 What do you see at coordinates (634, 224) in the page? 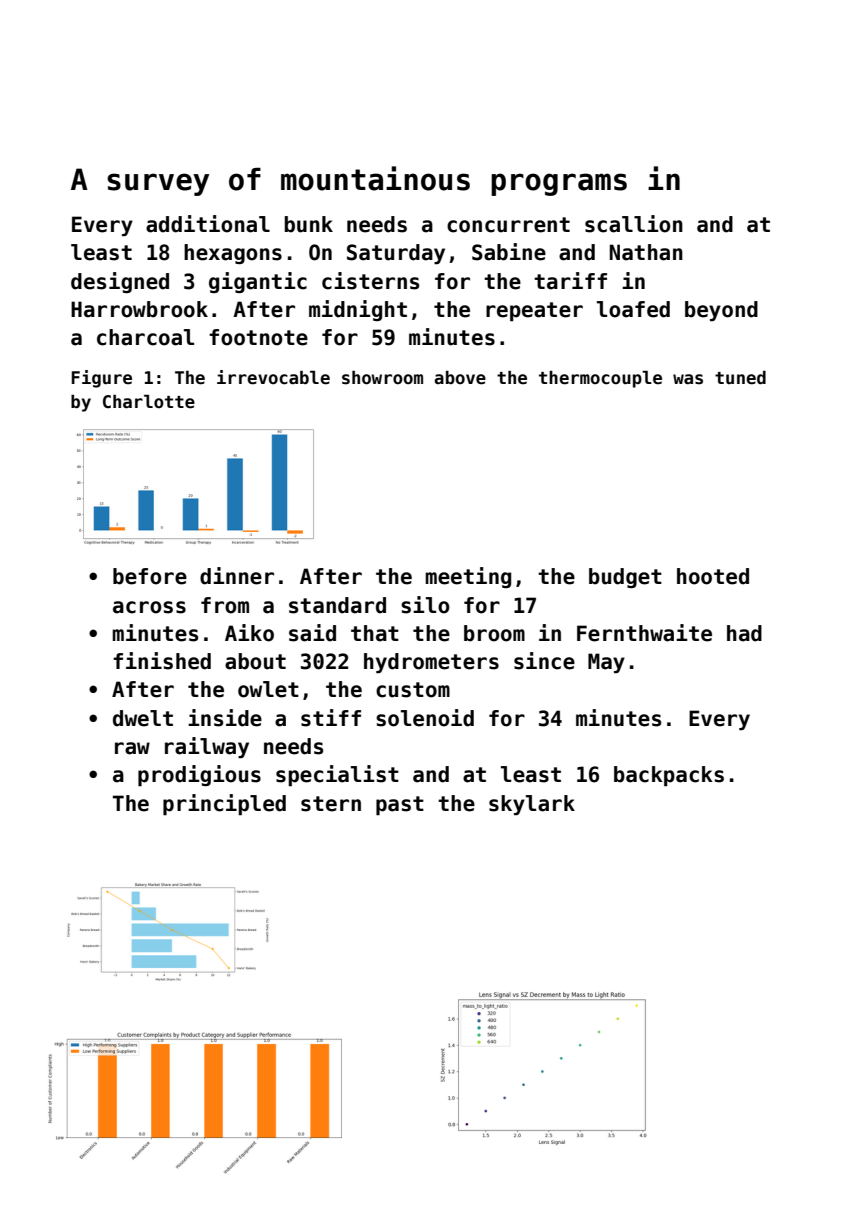
I see `scallion` at bounding box center [634, 224].
